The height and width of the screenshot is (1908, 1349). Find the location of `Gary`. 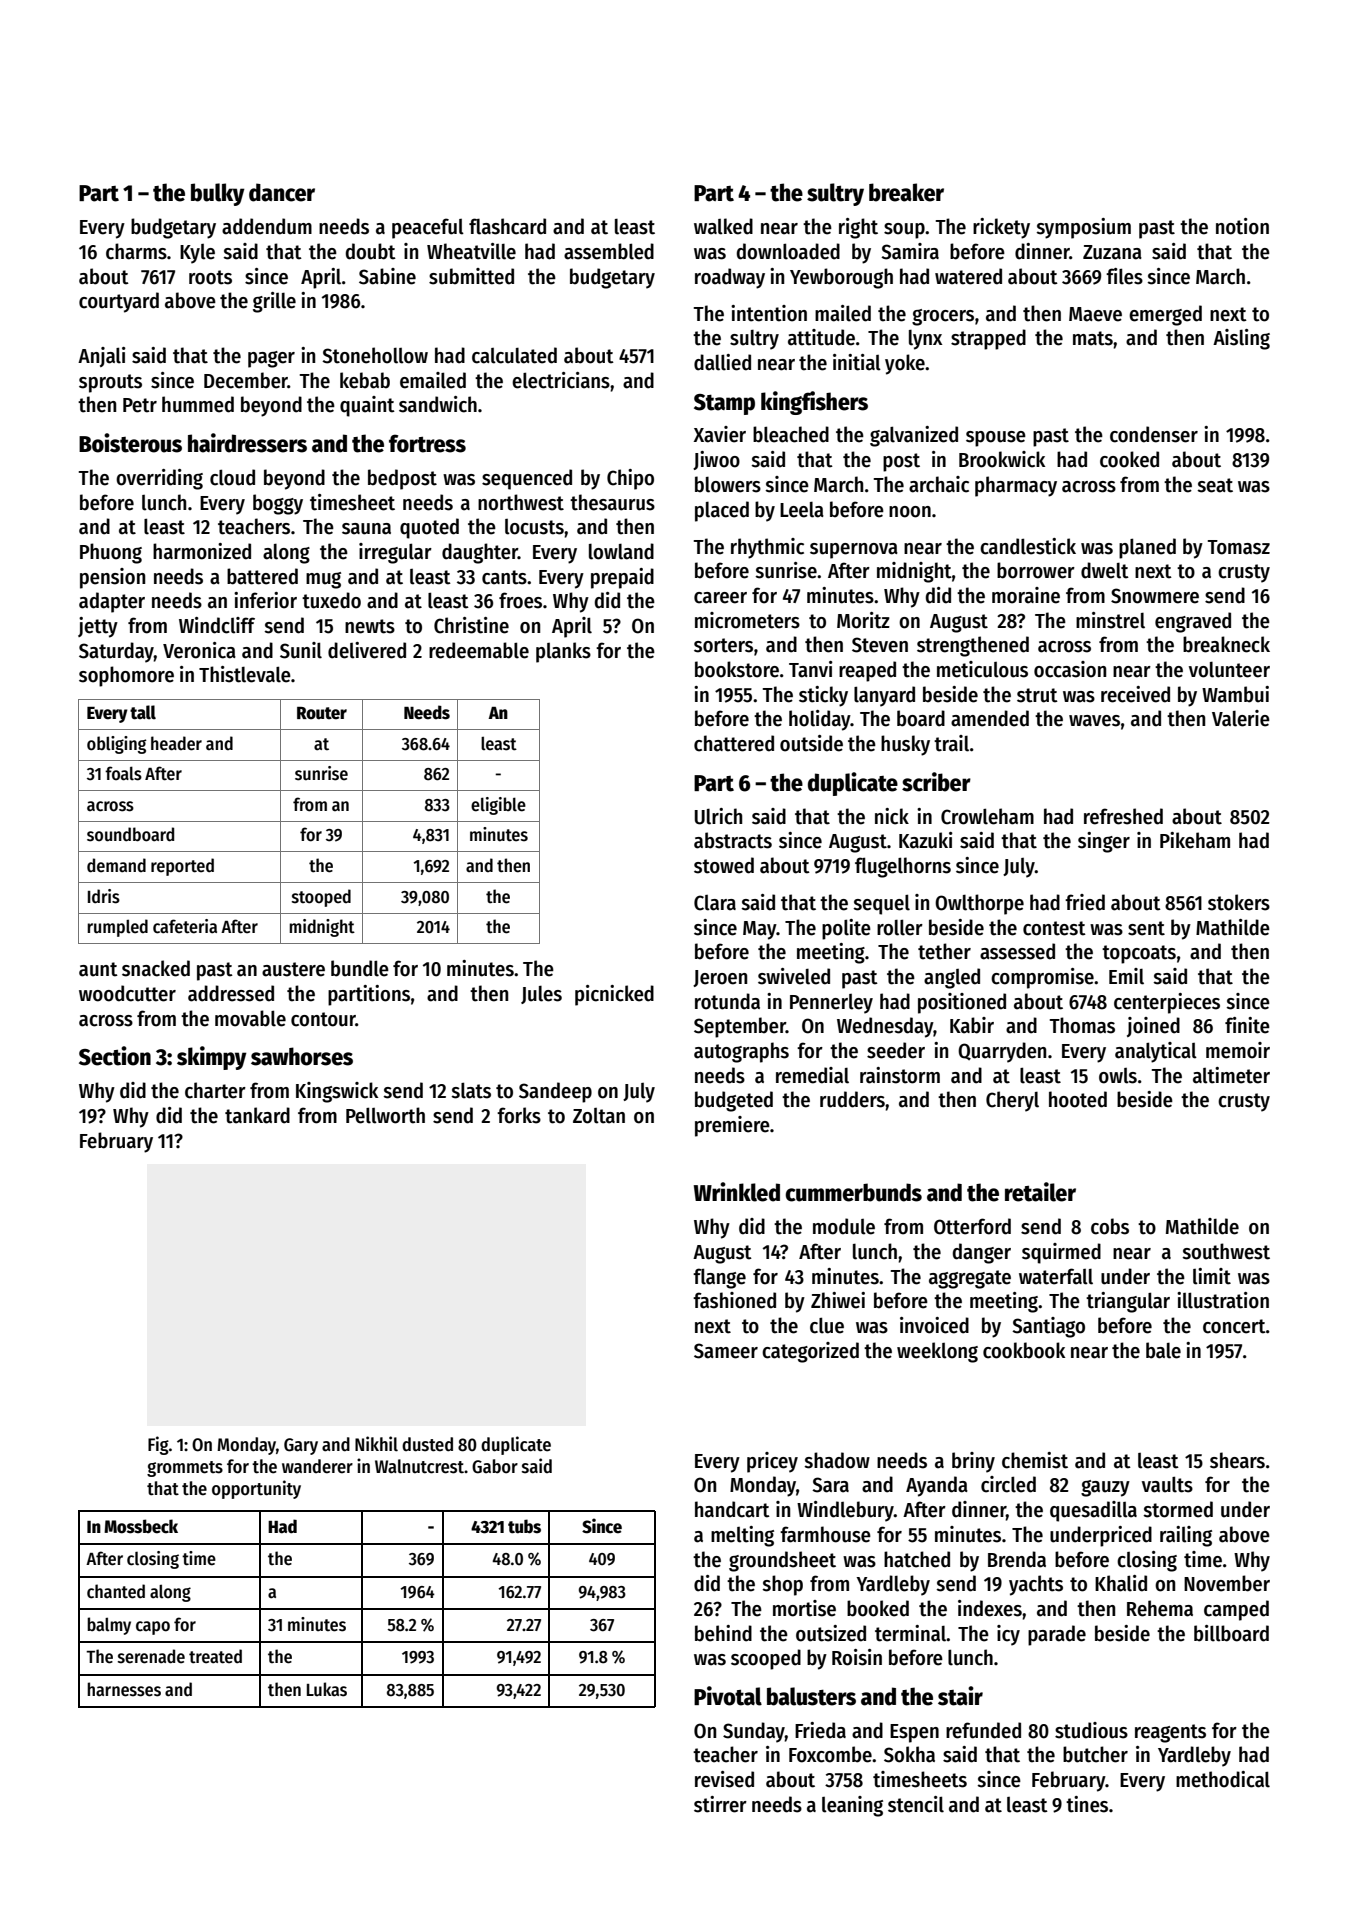

Gary is located at coordinates (301, 1446).
